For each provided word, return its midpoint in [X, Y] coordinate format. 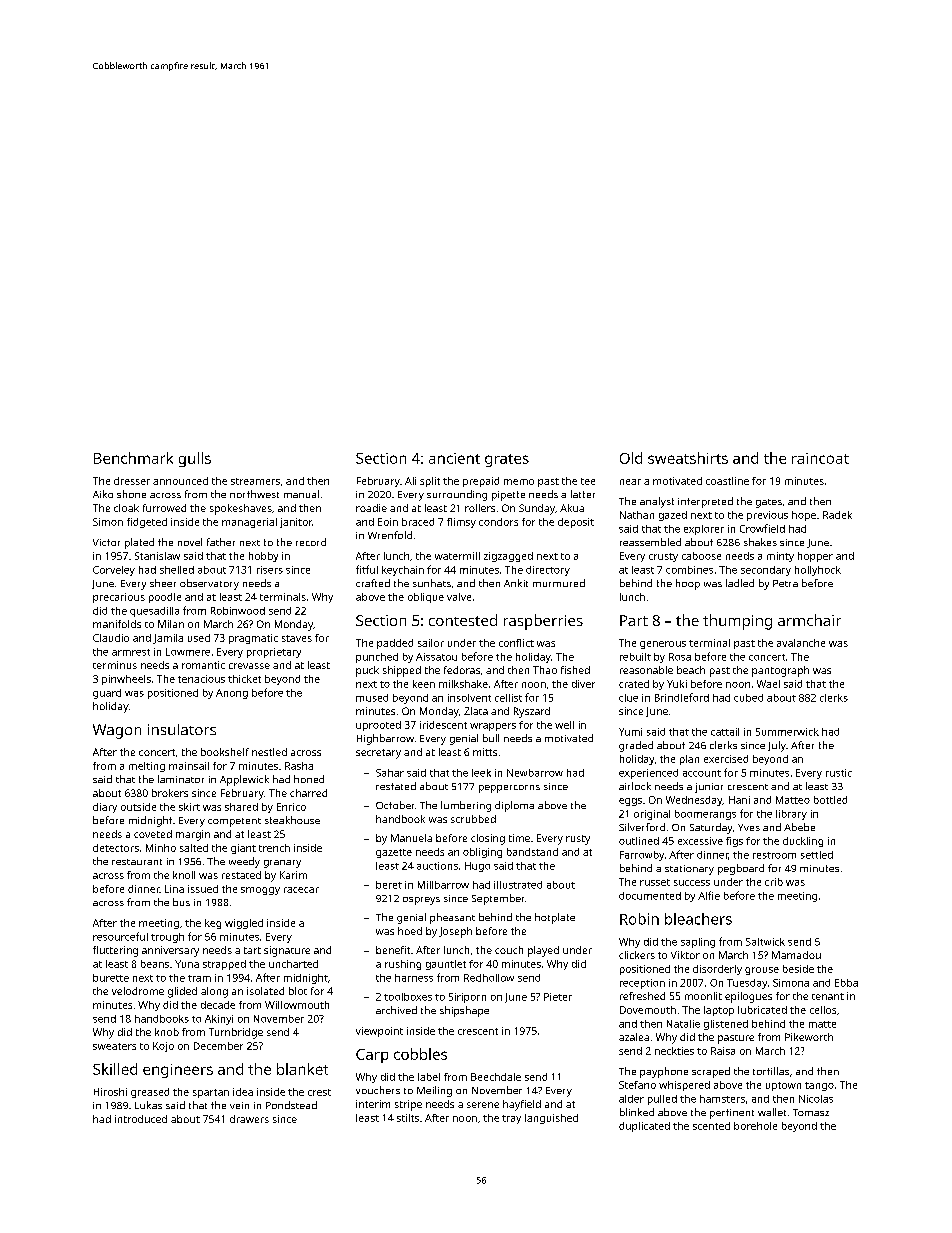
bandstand [532, 852]
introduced [141, 1119]
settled [817, 855]
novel [190, 542]
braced [418, 522]
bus [181, 902]
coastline [727, 481]
